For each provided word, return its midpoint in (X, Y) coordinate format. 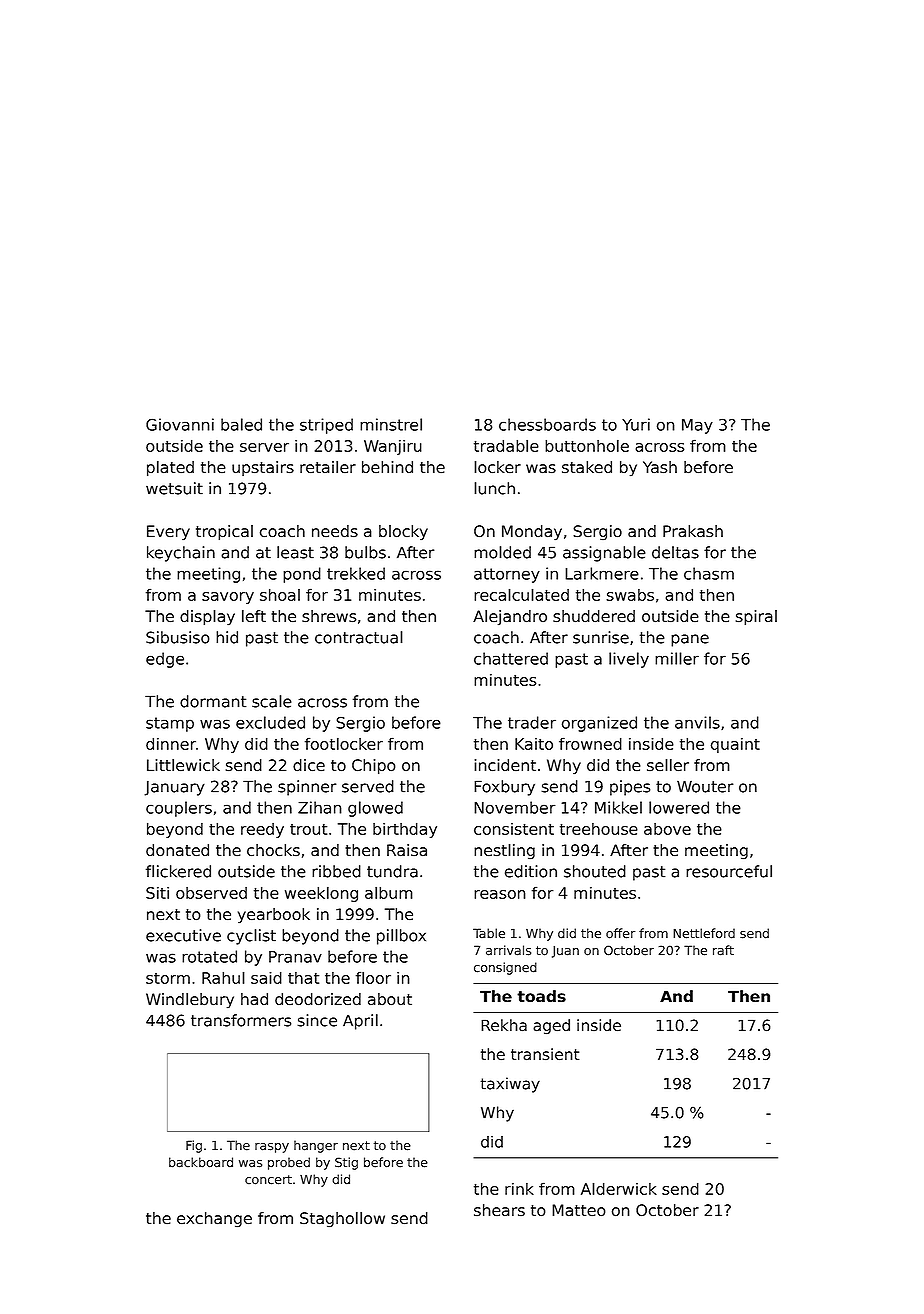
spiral (756, 618)
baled (241, 424)
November (515, 807)
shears (499, 1210)
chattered (511, 658)
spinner (307, 788)
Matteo (579, 1210)
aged (551, 1027)
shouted (595, 871)
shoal (280, 594)
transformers (241, 1020)
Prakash (693, 531)
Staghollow (342, 1220)
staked (587, 467)
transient (545, 1054)
